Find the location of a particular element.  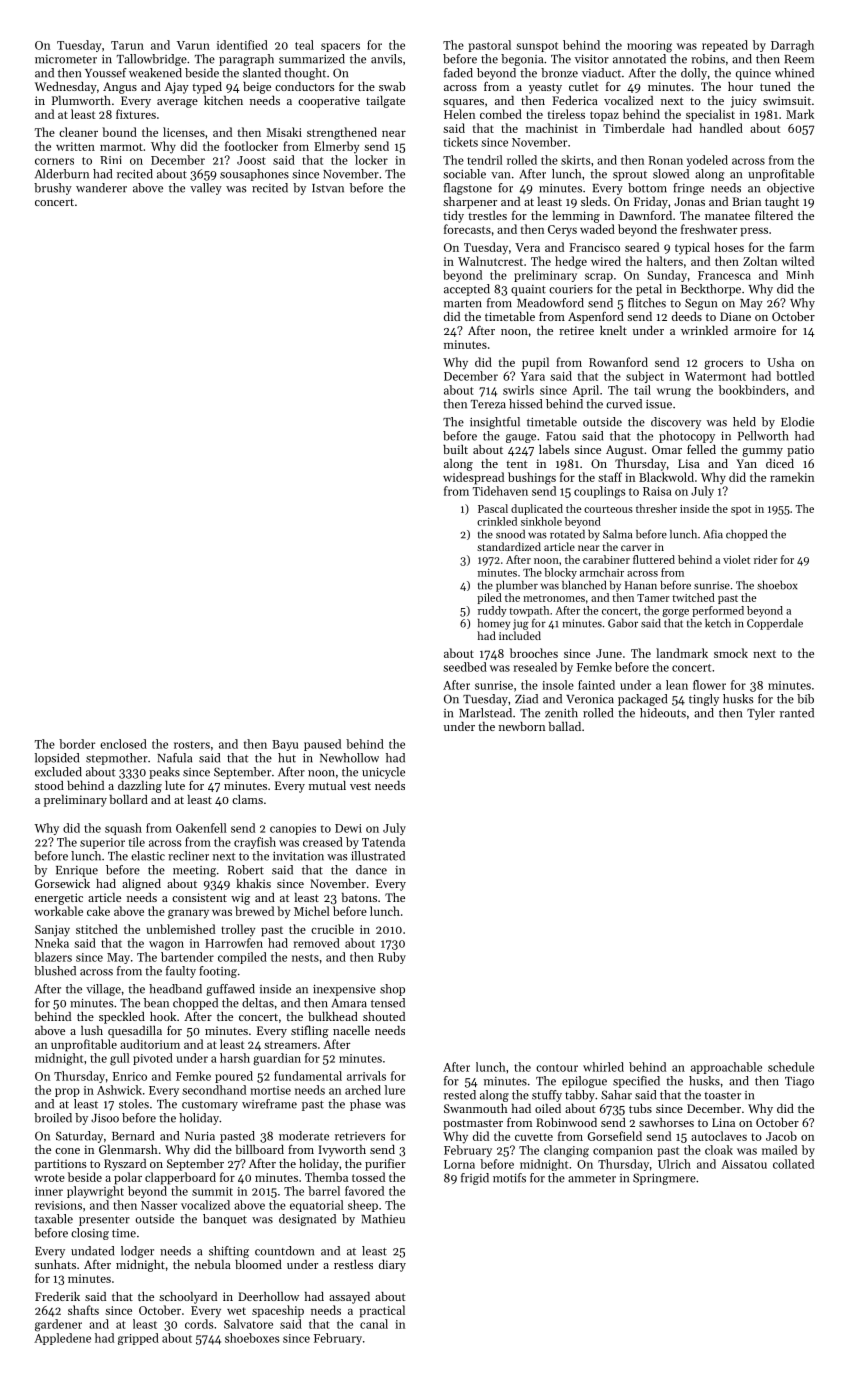

sunhats is located at coordinates (55, 1264).
